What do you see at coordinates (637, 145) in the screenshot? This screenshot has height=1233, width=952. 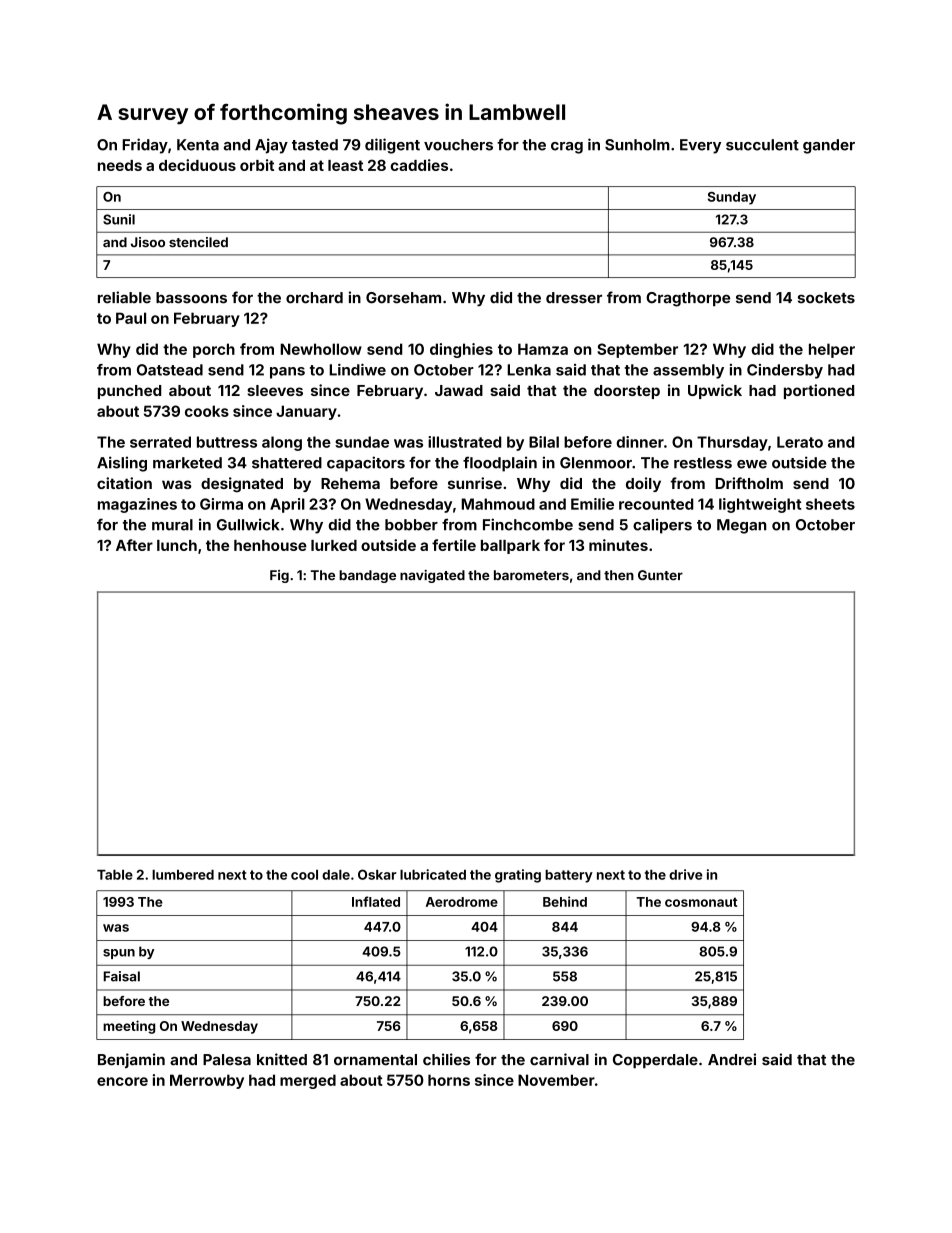 I see `Sunholm` at bounding box center [637, 145].
